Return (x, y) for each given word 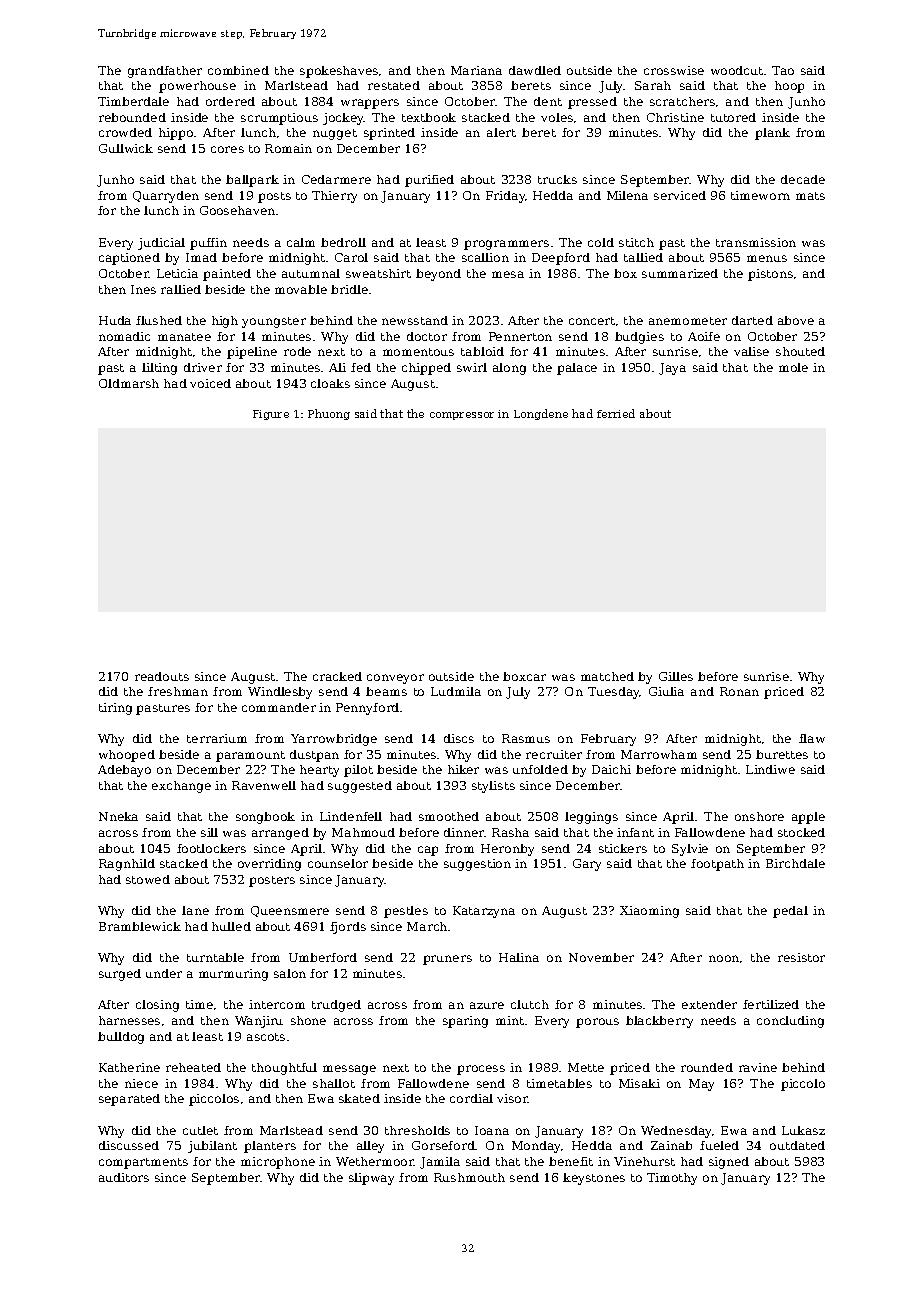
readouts (162, 676)
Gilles (676, 676)
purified (429, 181)
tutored (733, 117)
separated (129, 1100)
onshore (759, 816)
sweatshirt (378, 273)
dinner (464, 832)
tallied (643, 257)
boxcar (524, 676)
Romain (288, 148)
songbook (265, 818)
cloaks (330, 383)
